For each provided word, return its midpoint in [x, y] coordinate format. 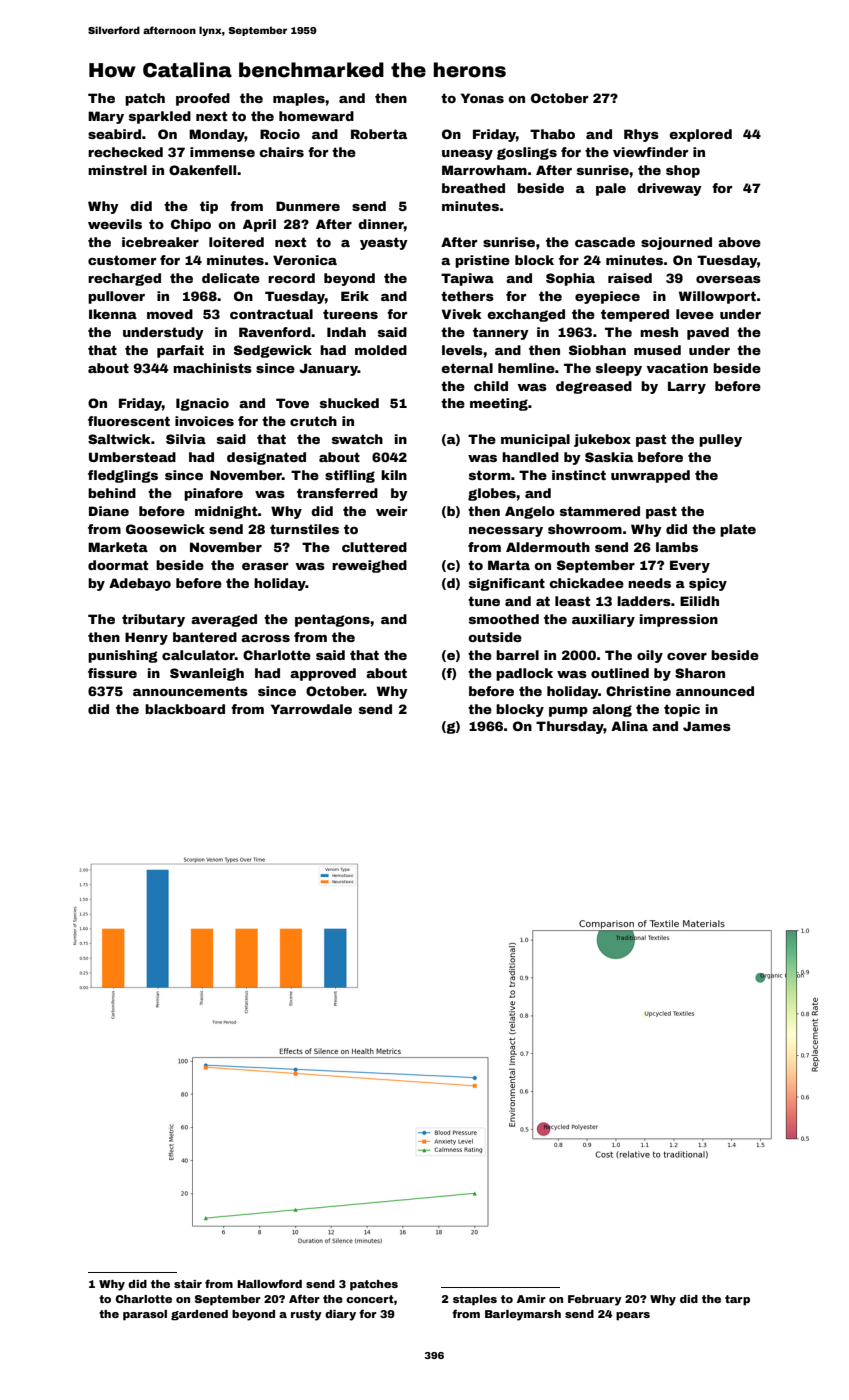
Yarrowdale [311, 709]
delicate [231, 278]
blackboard [185, 709]
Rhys [641, 135]
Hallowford [269, 1283]
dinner [381, 224]
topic [682, 710]
